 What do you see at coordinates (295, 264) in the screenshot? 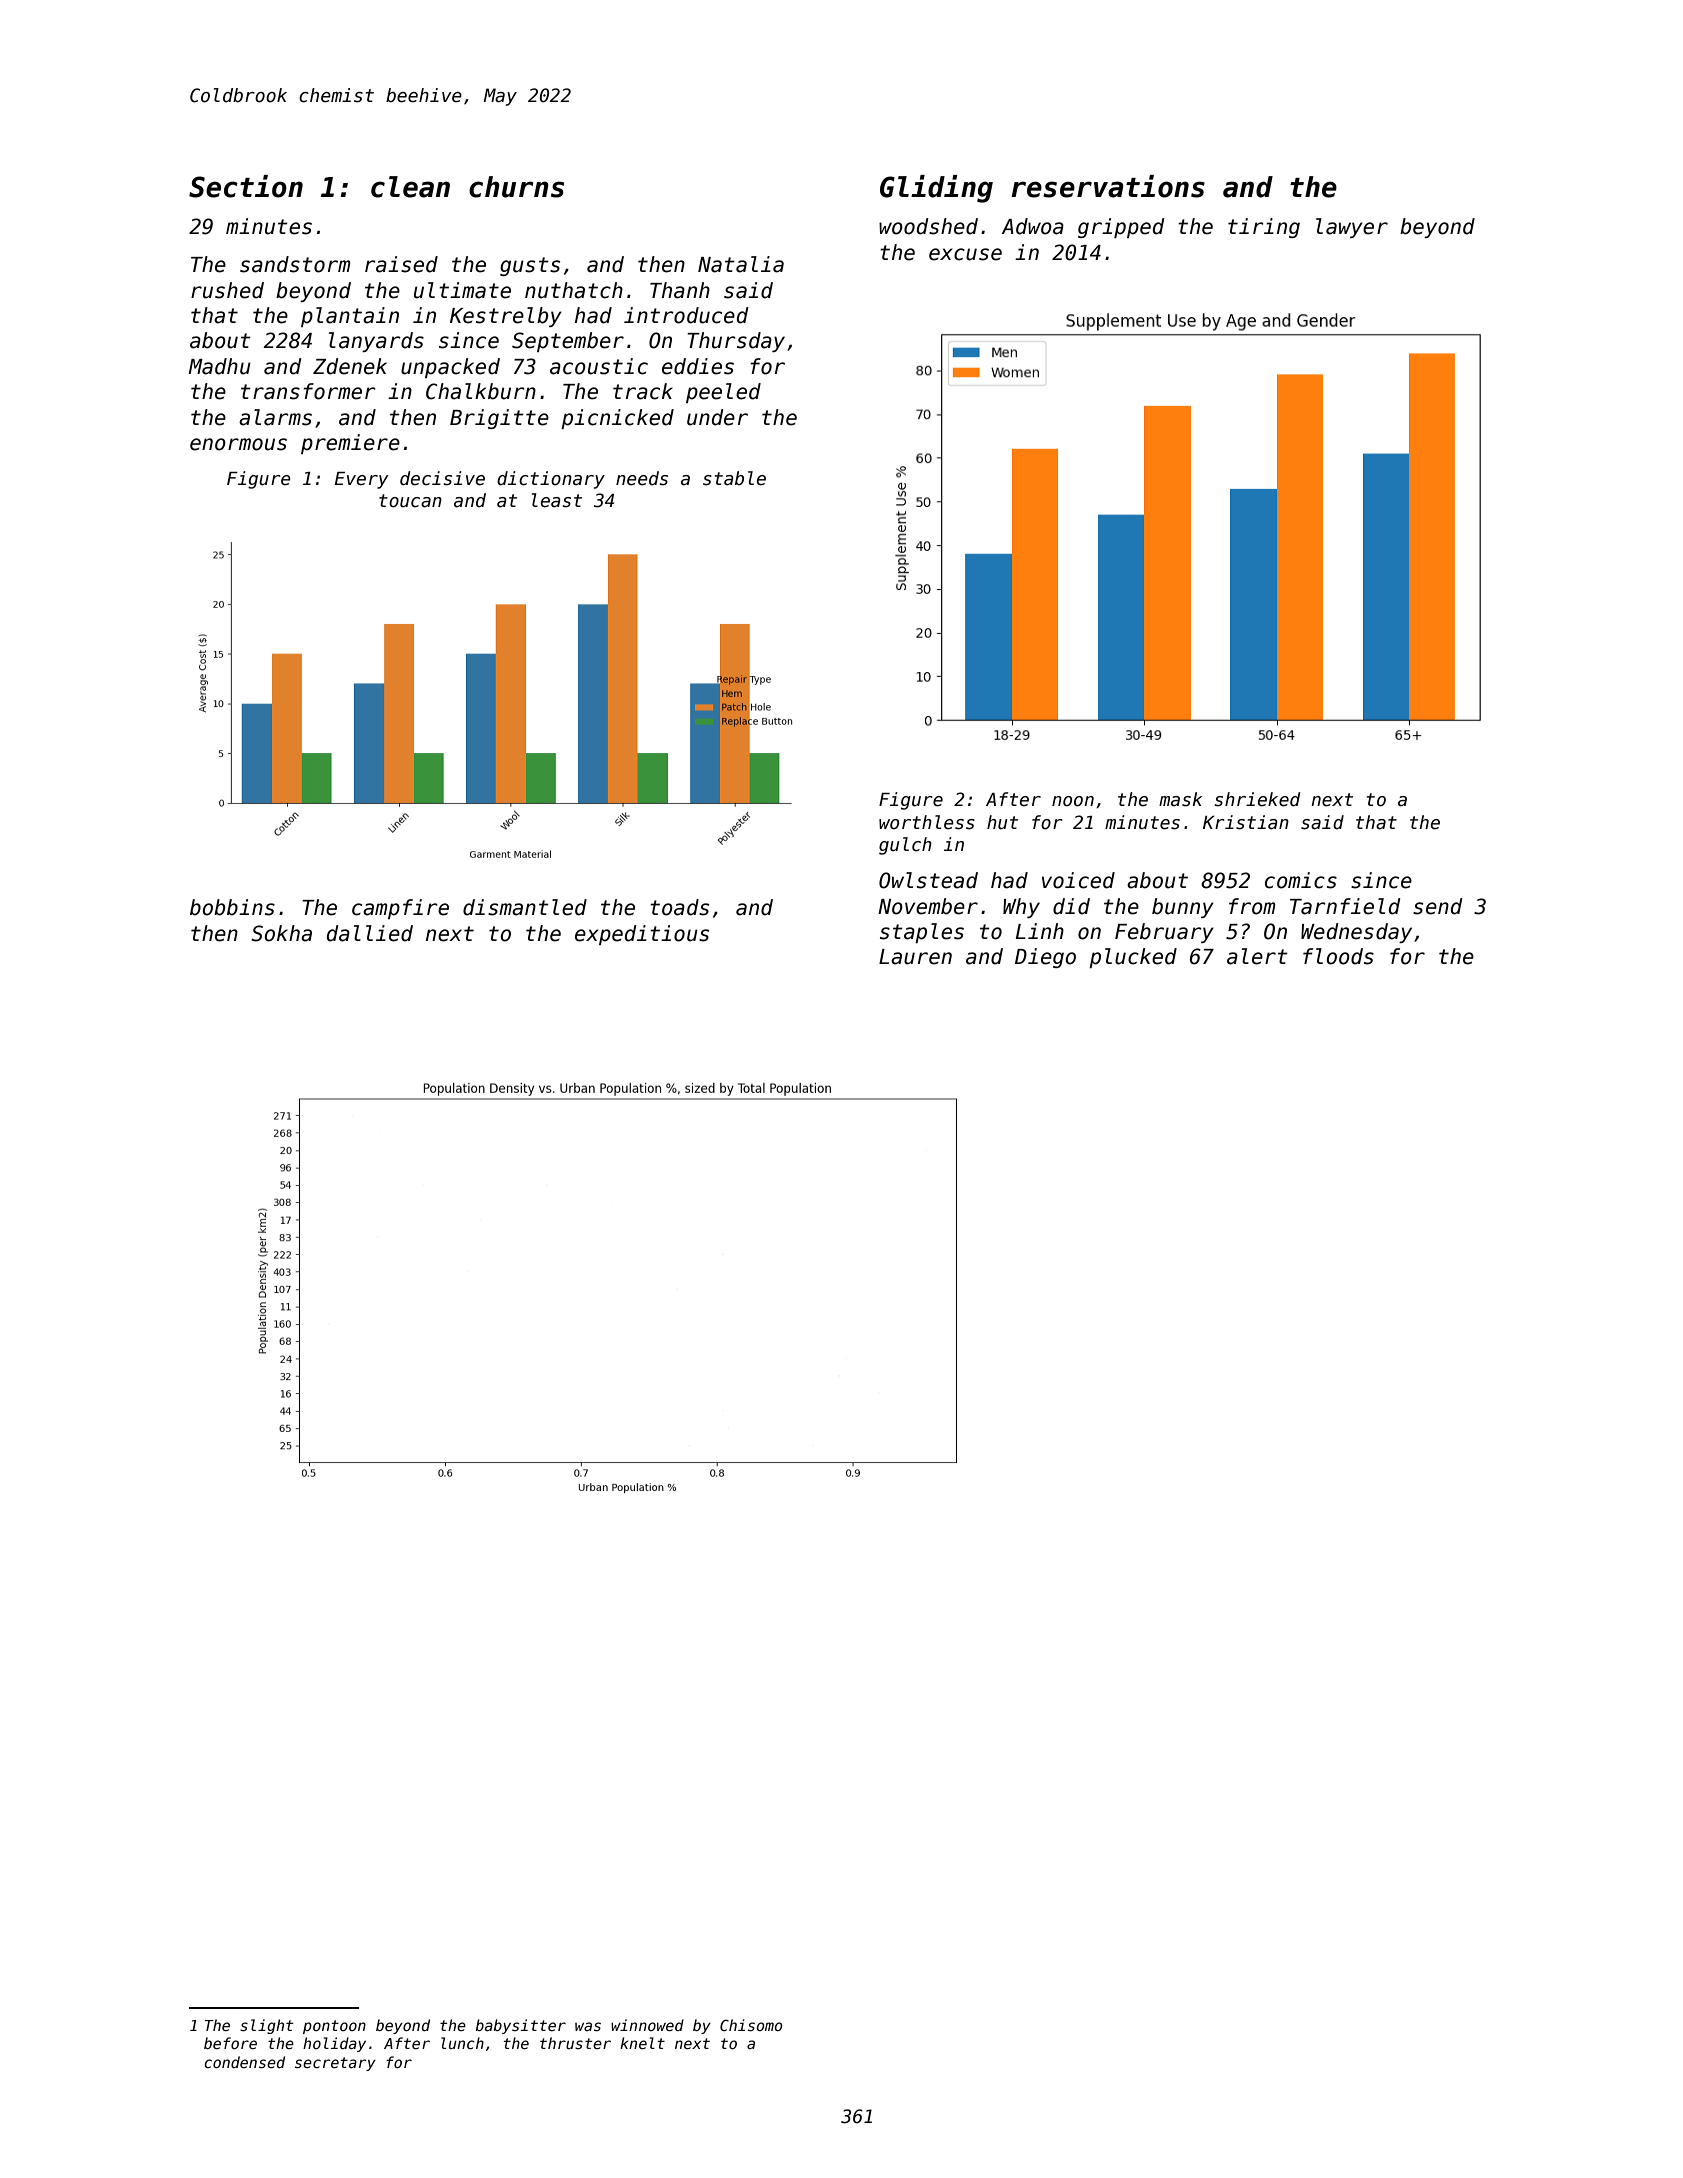
I see `sandstorm` at bounding box center [295, 264].
